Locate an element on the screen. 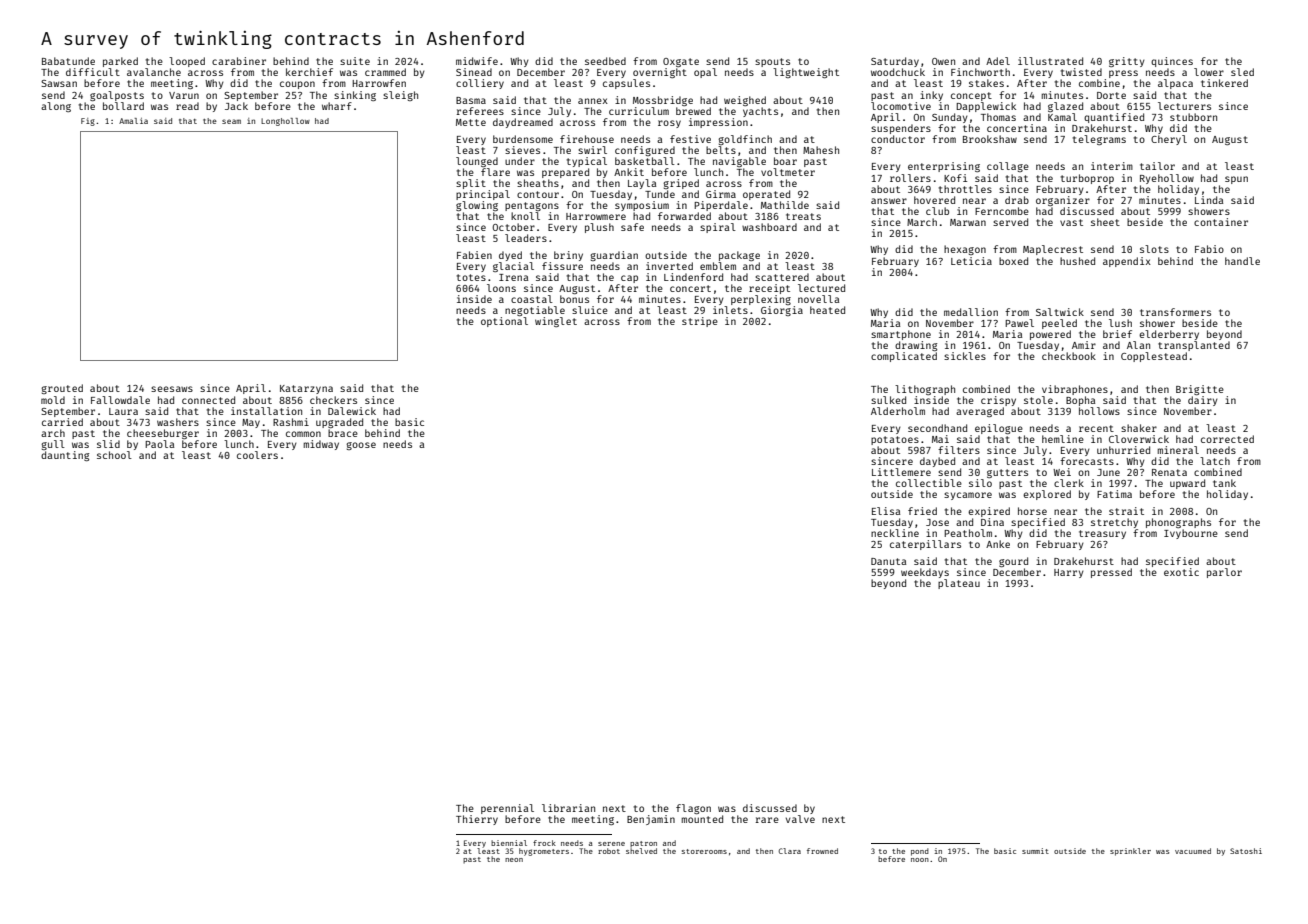 The height and width of the screenshot is (924, 1308). parked is located at coordinates (120, 62).
